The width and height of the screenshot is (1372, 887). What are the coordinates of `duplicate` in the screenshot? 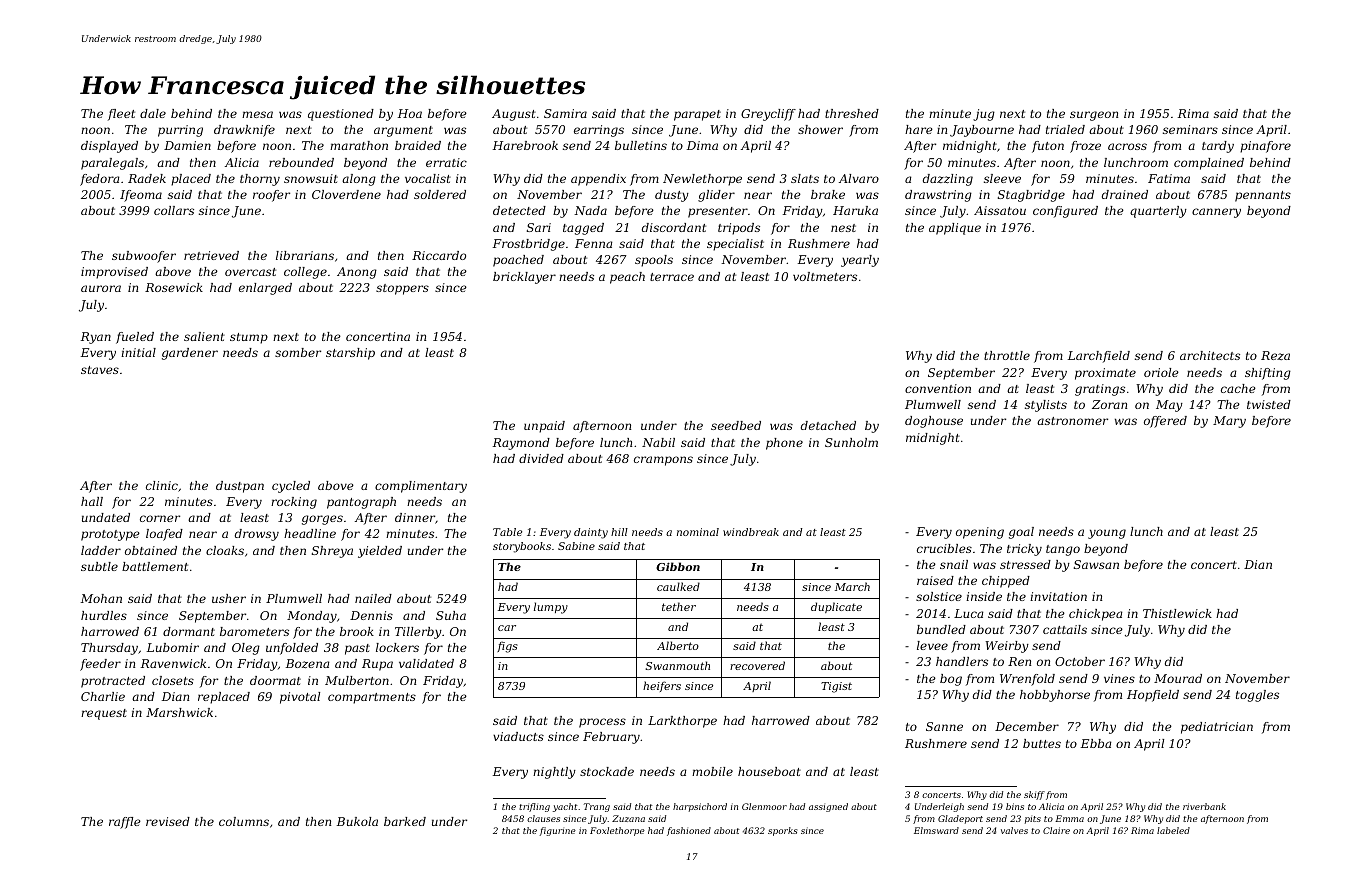 It's located at (836, 607).
